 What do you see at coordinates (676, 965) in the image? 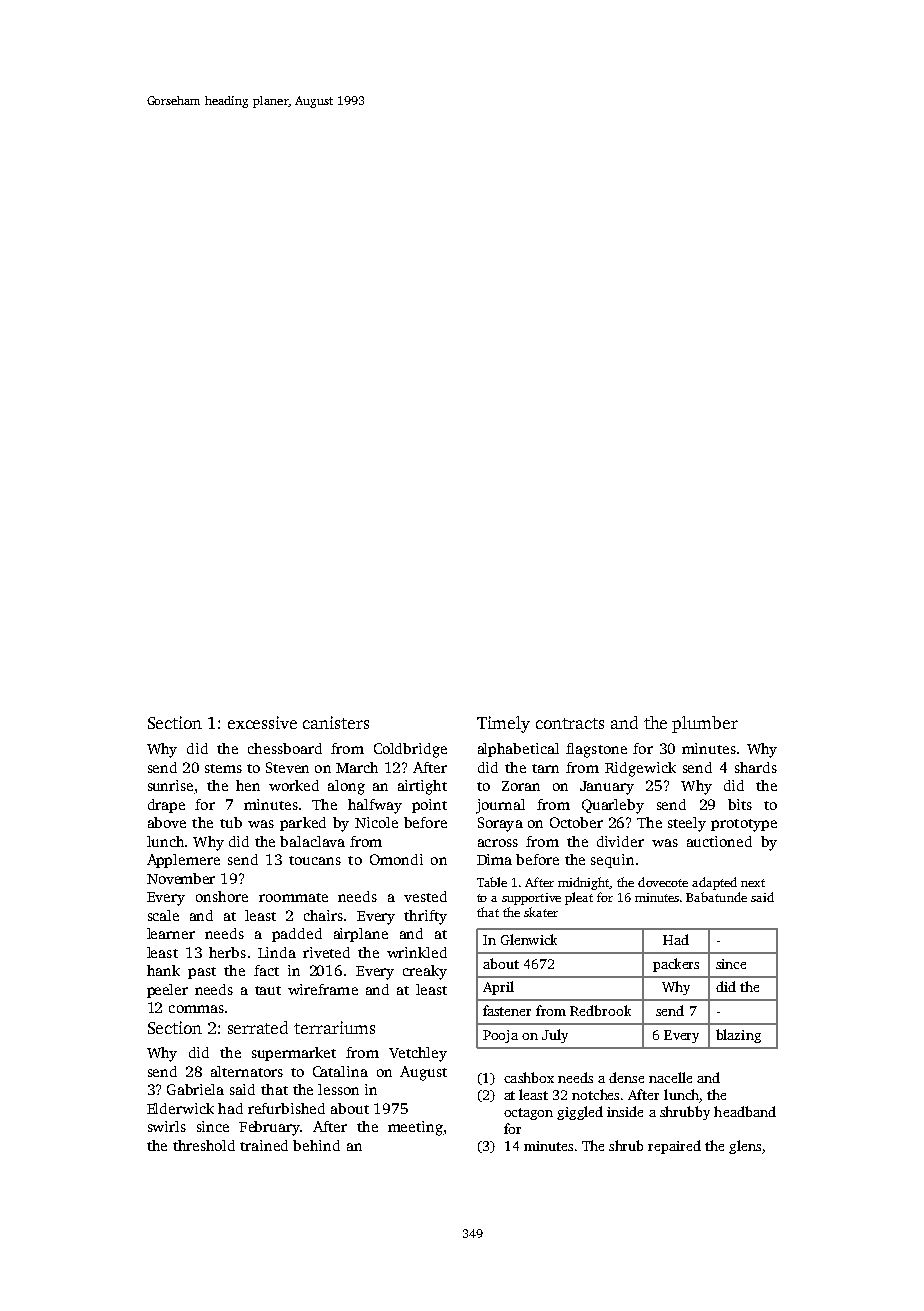
I see `packers` at bounding box center [676, 965].
